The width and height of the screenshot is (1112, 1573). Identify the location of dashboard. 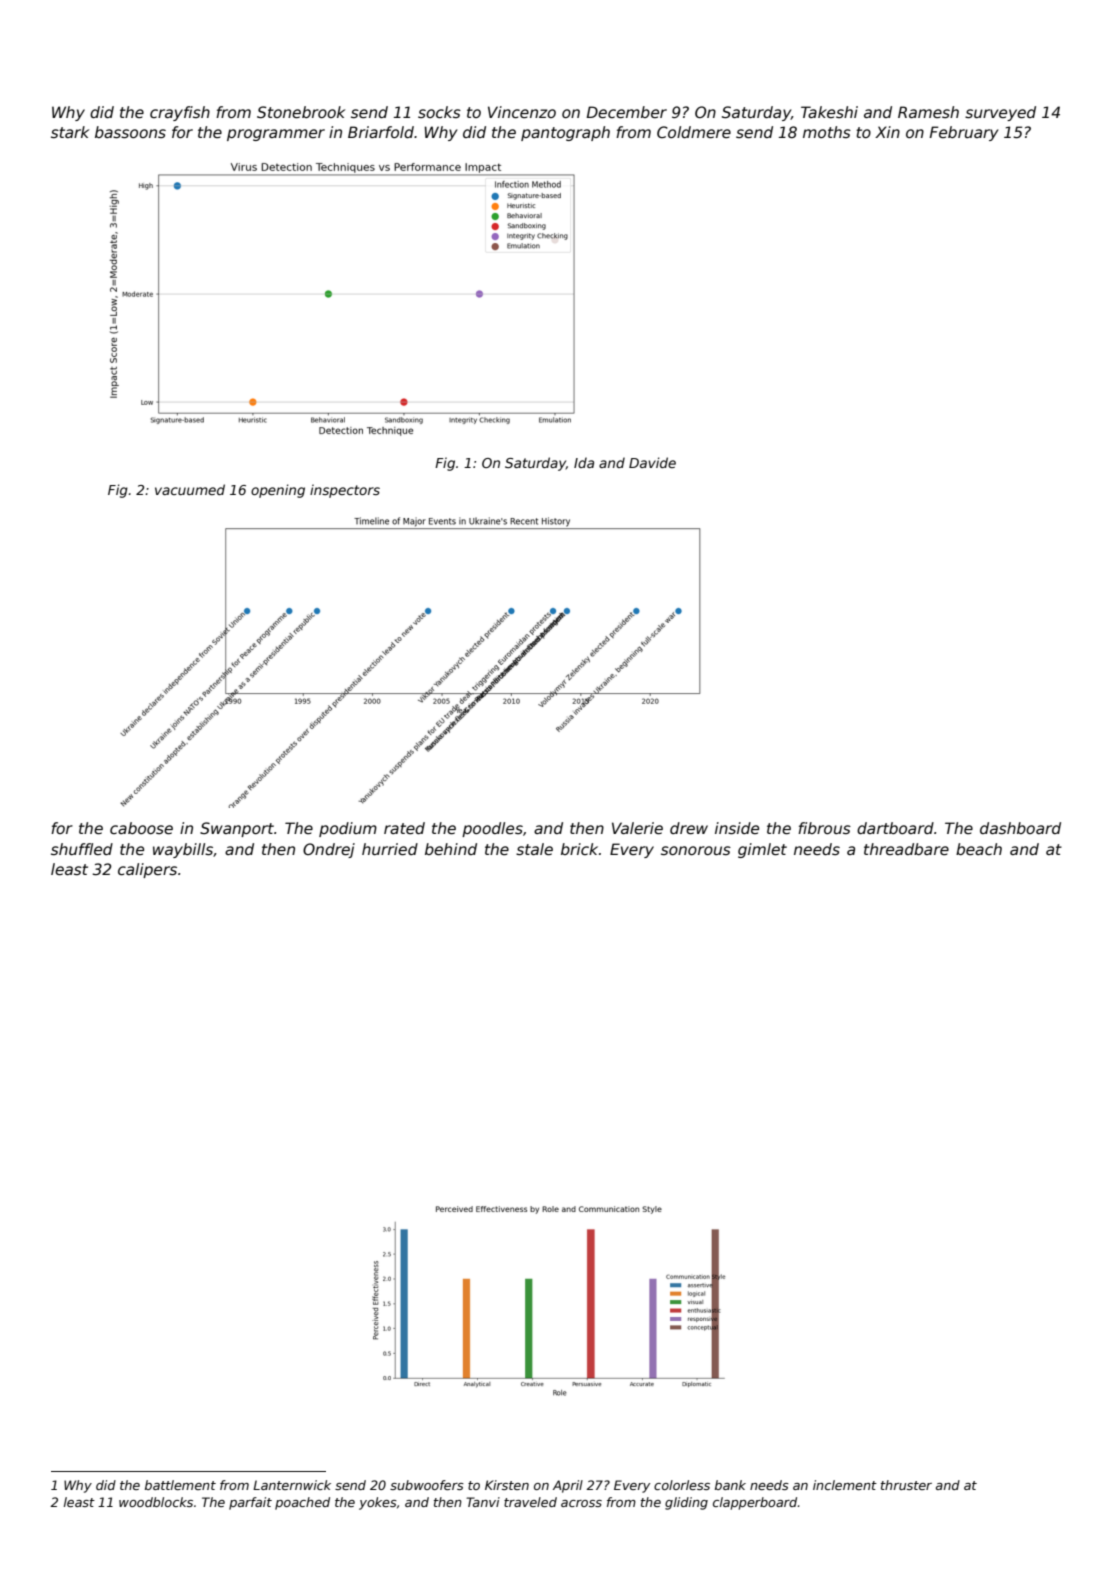
(1020, 828).
